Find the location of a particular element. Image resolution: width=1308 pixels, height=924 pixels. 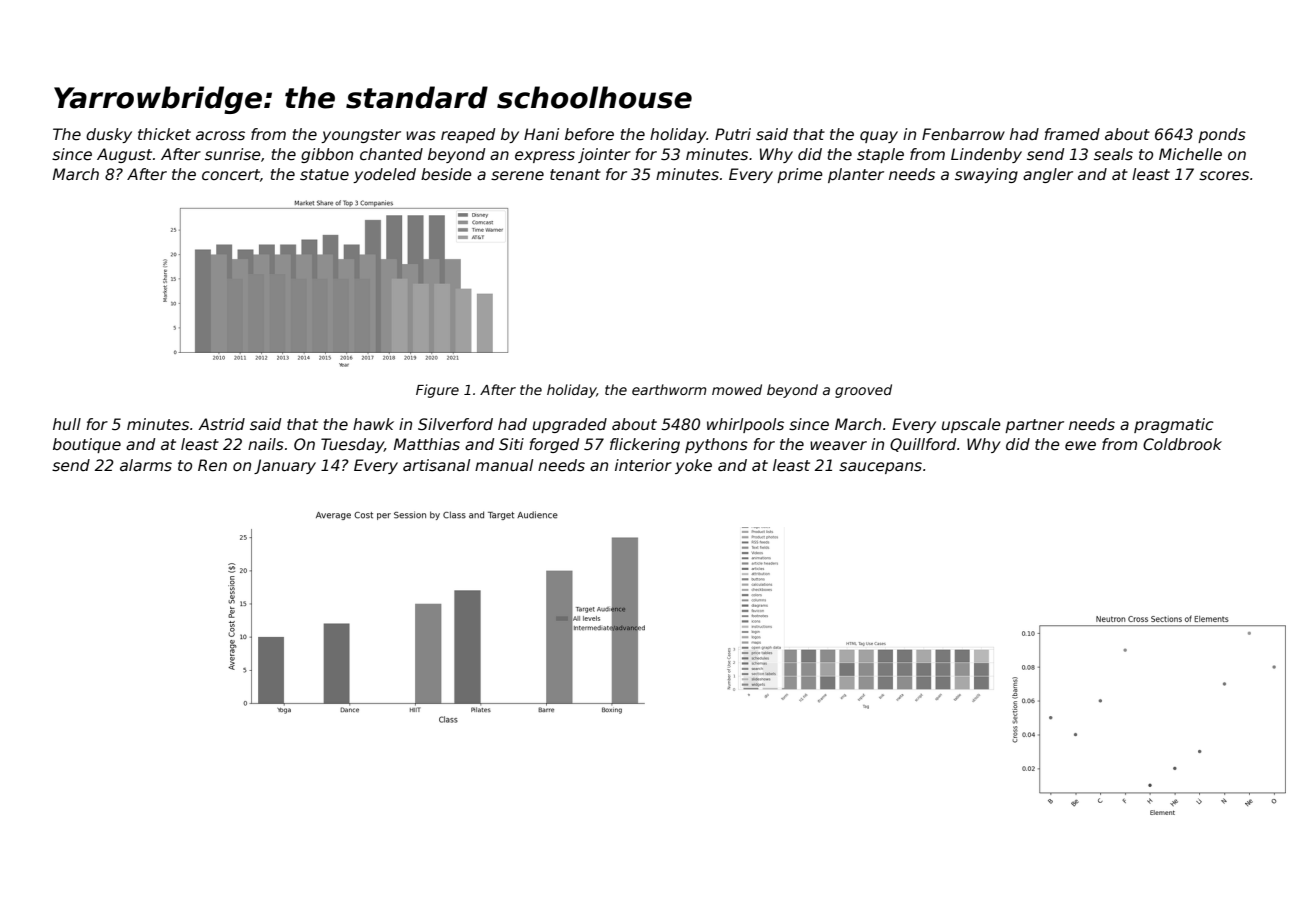

grooved is located at coordinates (863, 391).
